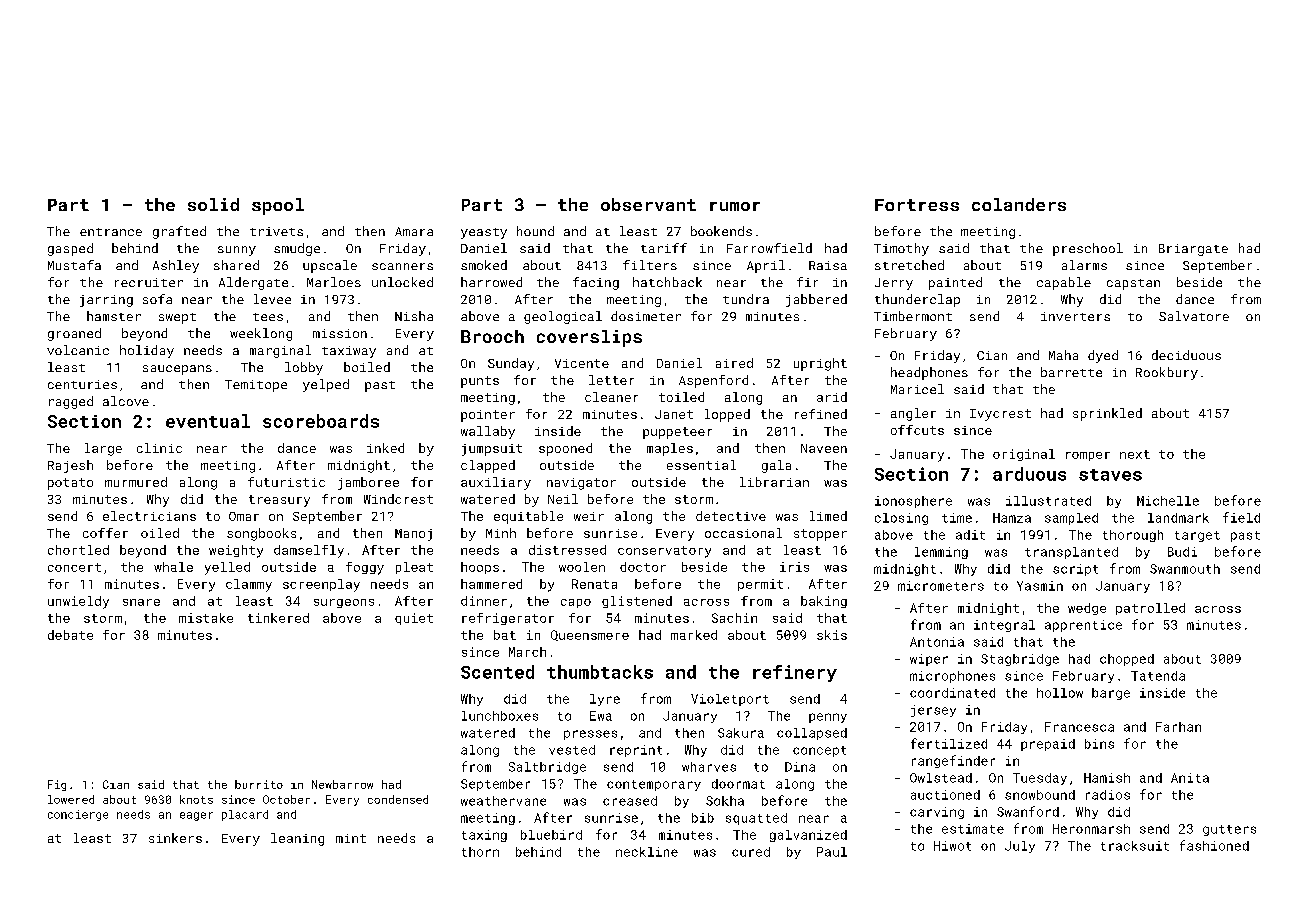  Describe the element at coordinates (917, 389) in the page. I see `Maricel` at that location.
